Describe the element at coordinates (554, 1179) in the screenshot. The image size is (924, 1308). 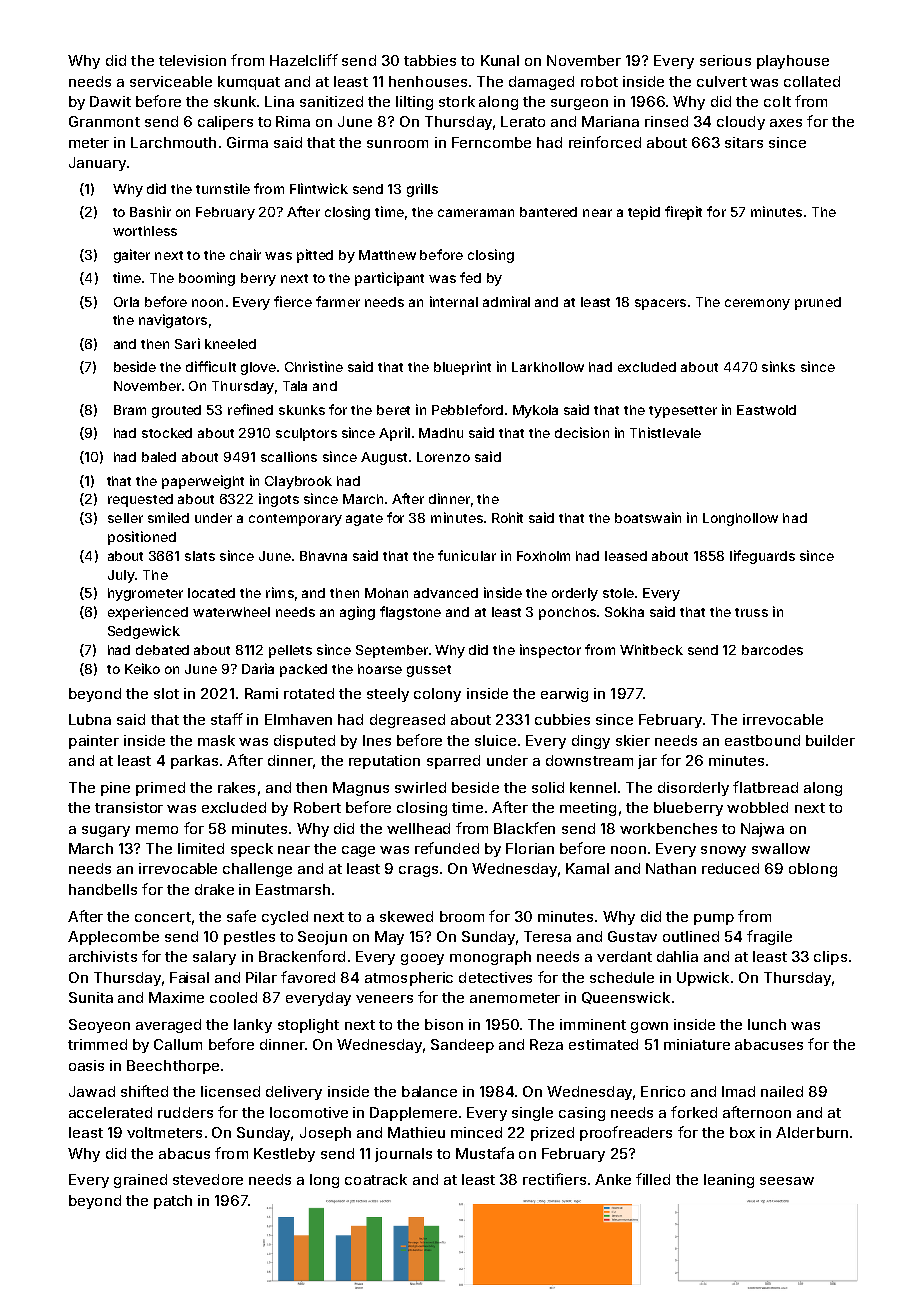
I see `rectifiers` at that location.
